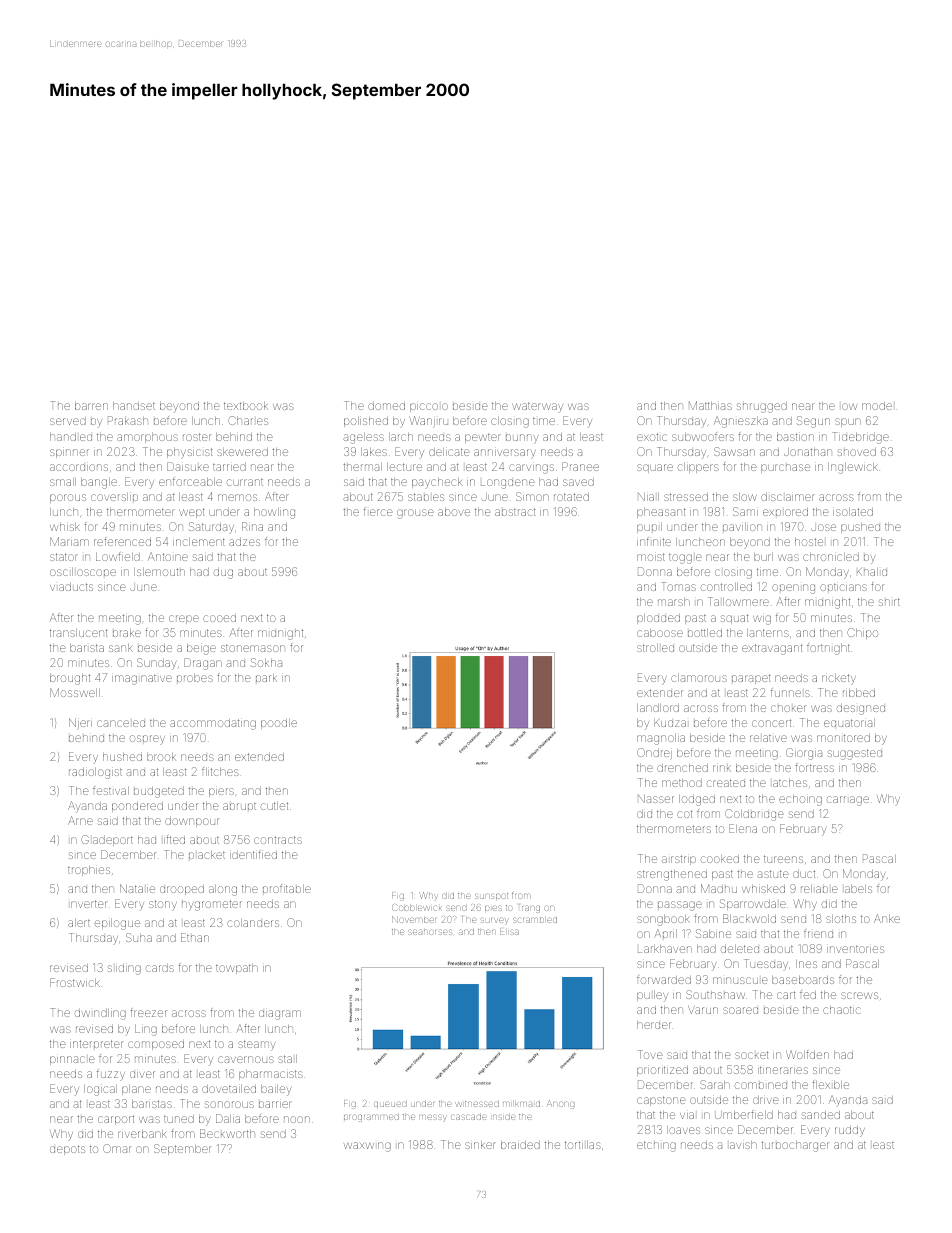 This image has width=952, height=1233. What do you see at coordinates (855, 754) in the image?
I see `suggested` at bounding box center [855, 754].
